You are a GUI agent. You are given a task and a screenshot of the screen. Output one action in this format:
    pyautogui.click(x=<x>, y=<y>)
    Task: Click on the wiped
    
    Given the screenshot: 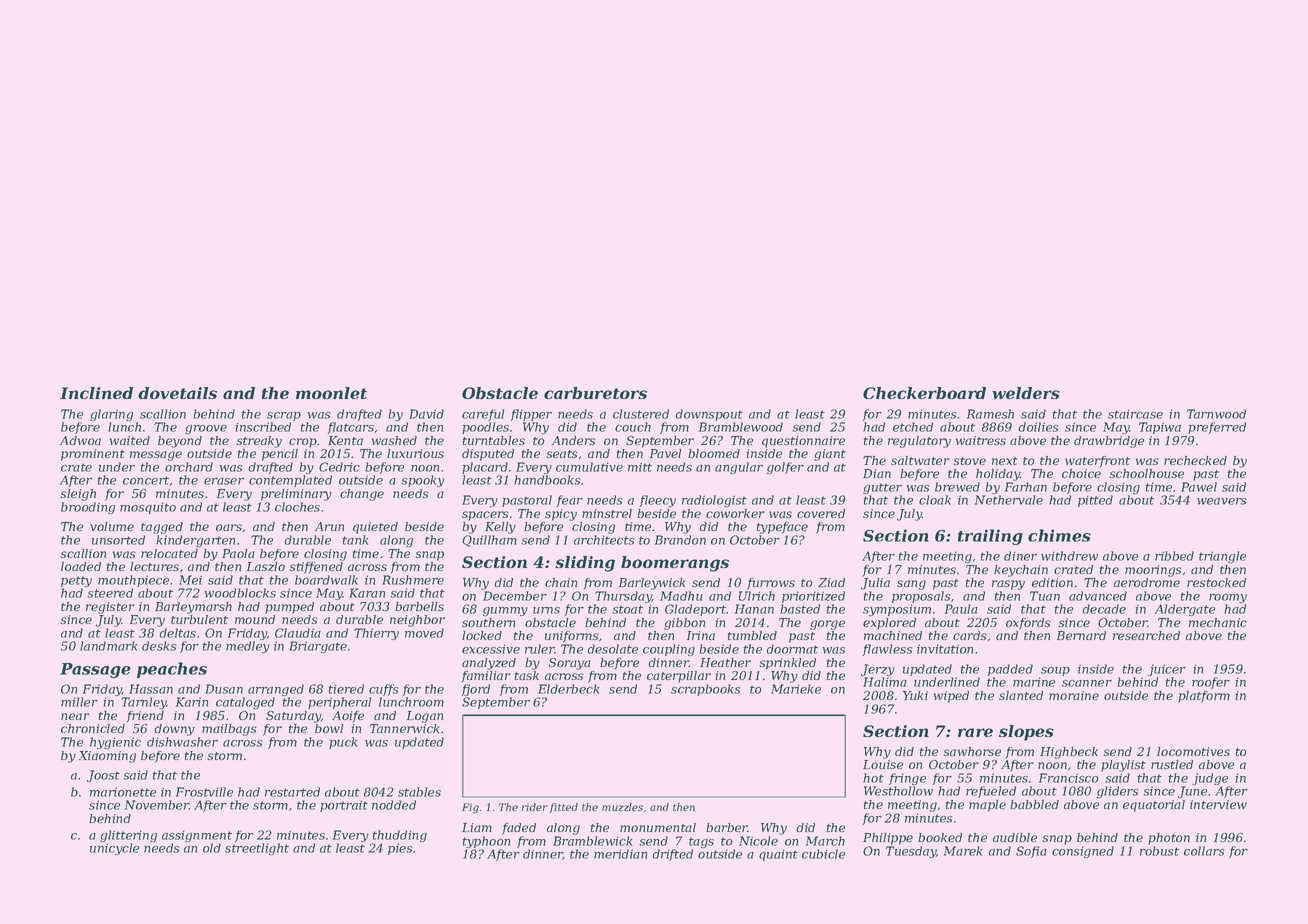 What is the action you would take?
    pyautogui.click(x=951, y=697)
